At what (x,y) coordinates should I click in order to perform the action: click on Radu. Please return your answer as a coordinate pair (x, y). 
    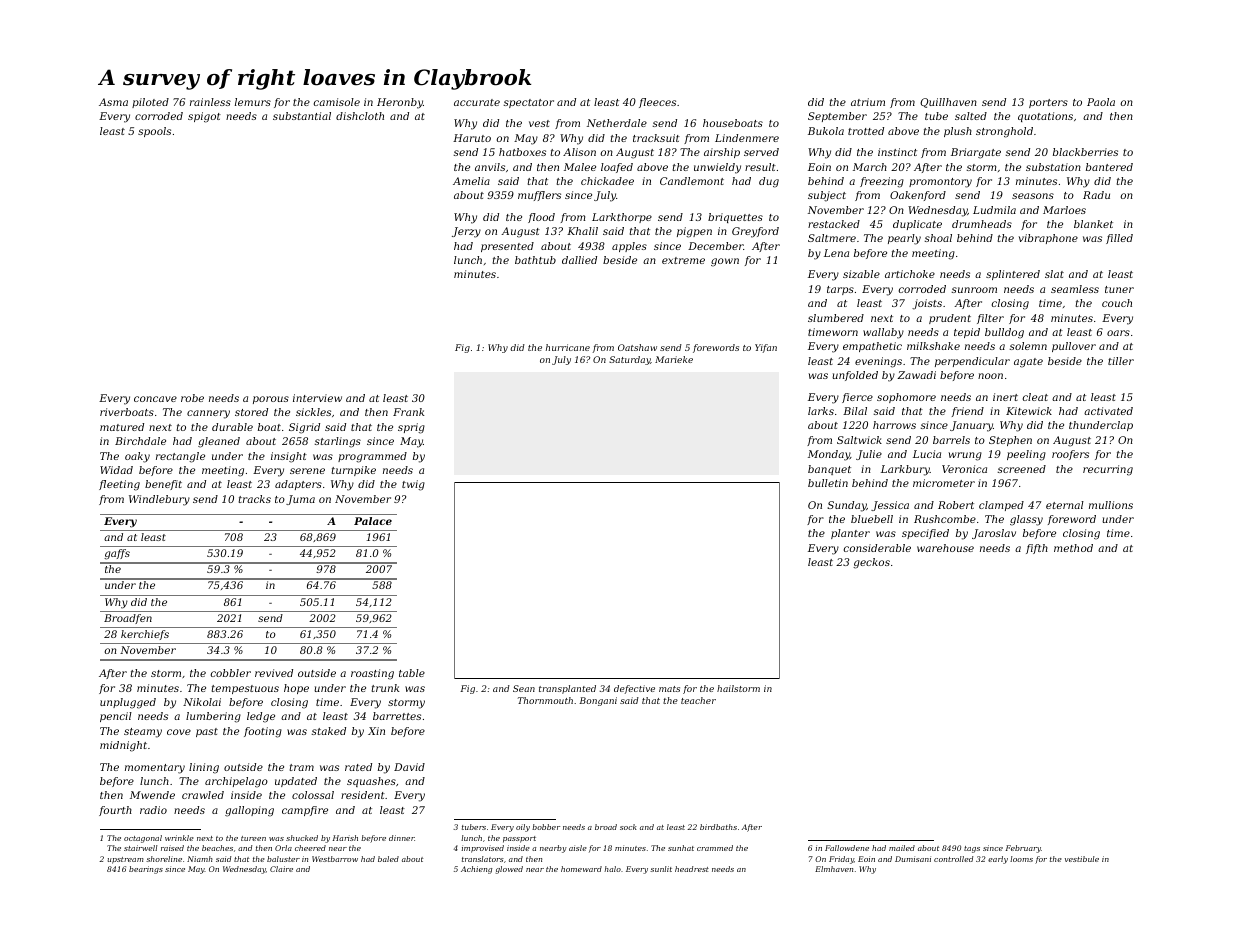
    Looking at the image, I should click on (1096, 195).
